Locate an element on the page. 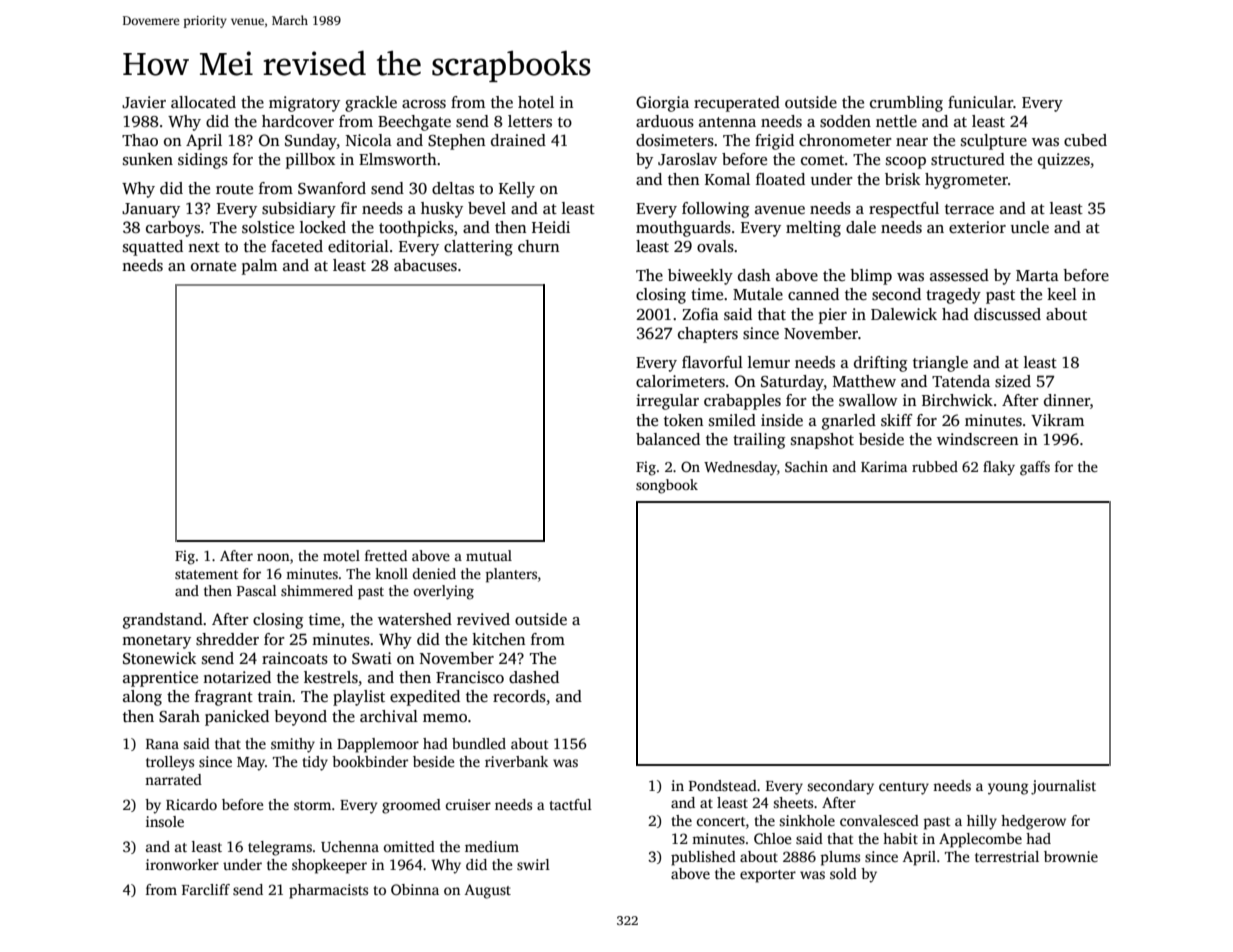 The width and height of the page is (1233, 952). exporter is located at coordinates (768, 876).
